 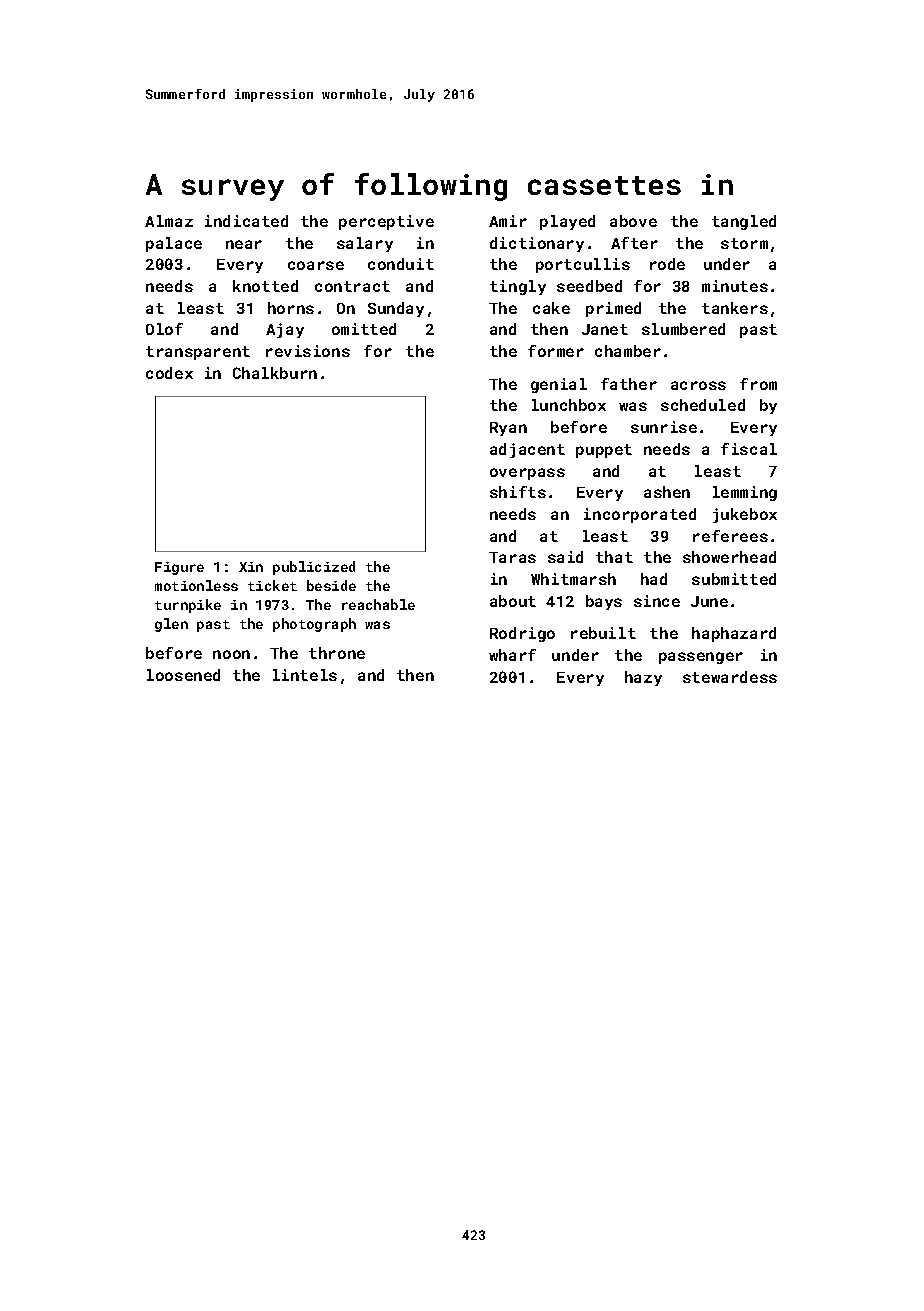 I want to click on near, so click(x=244, y=244).
